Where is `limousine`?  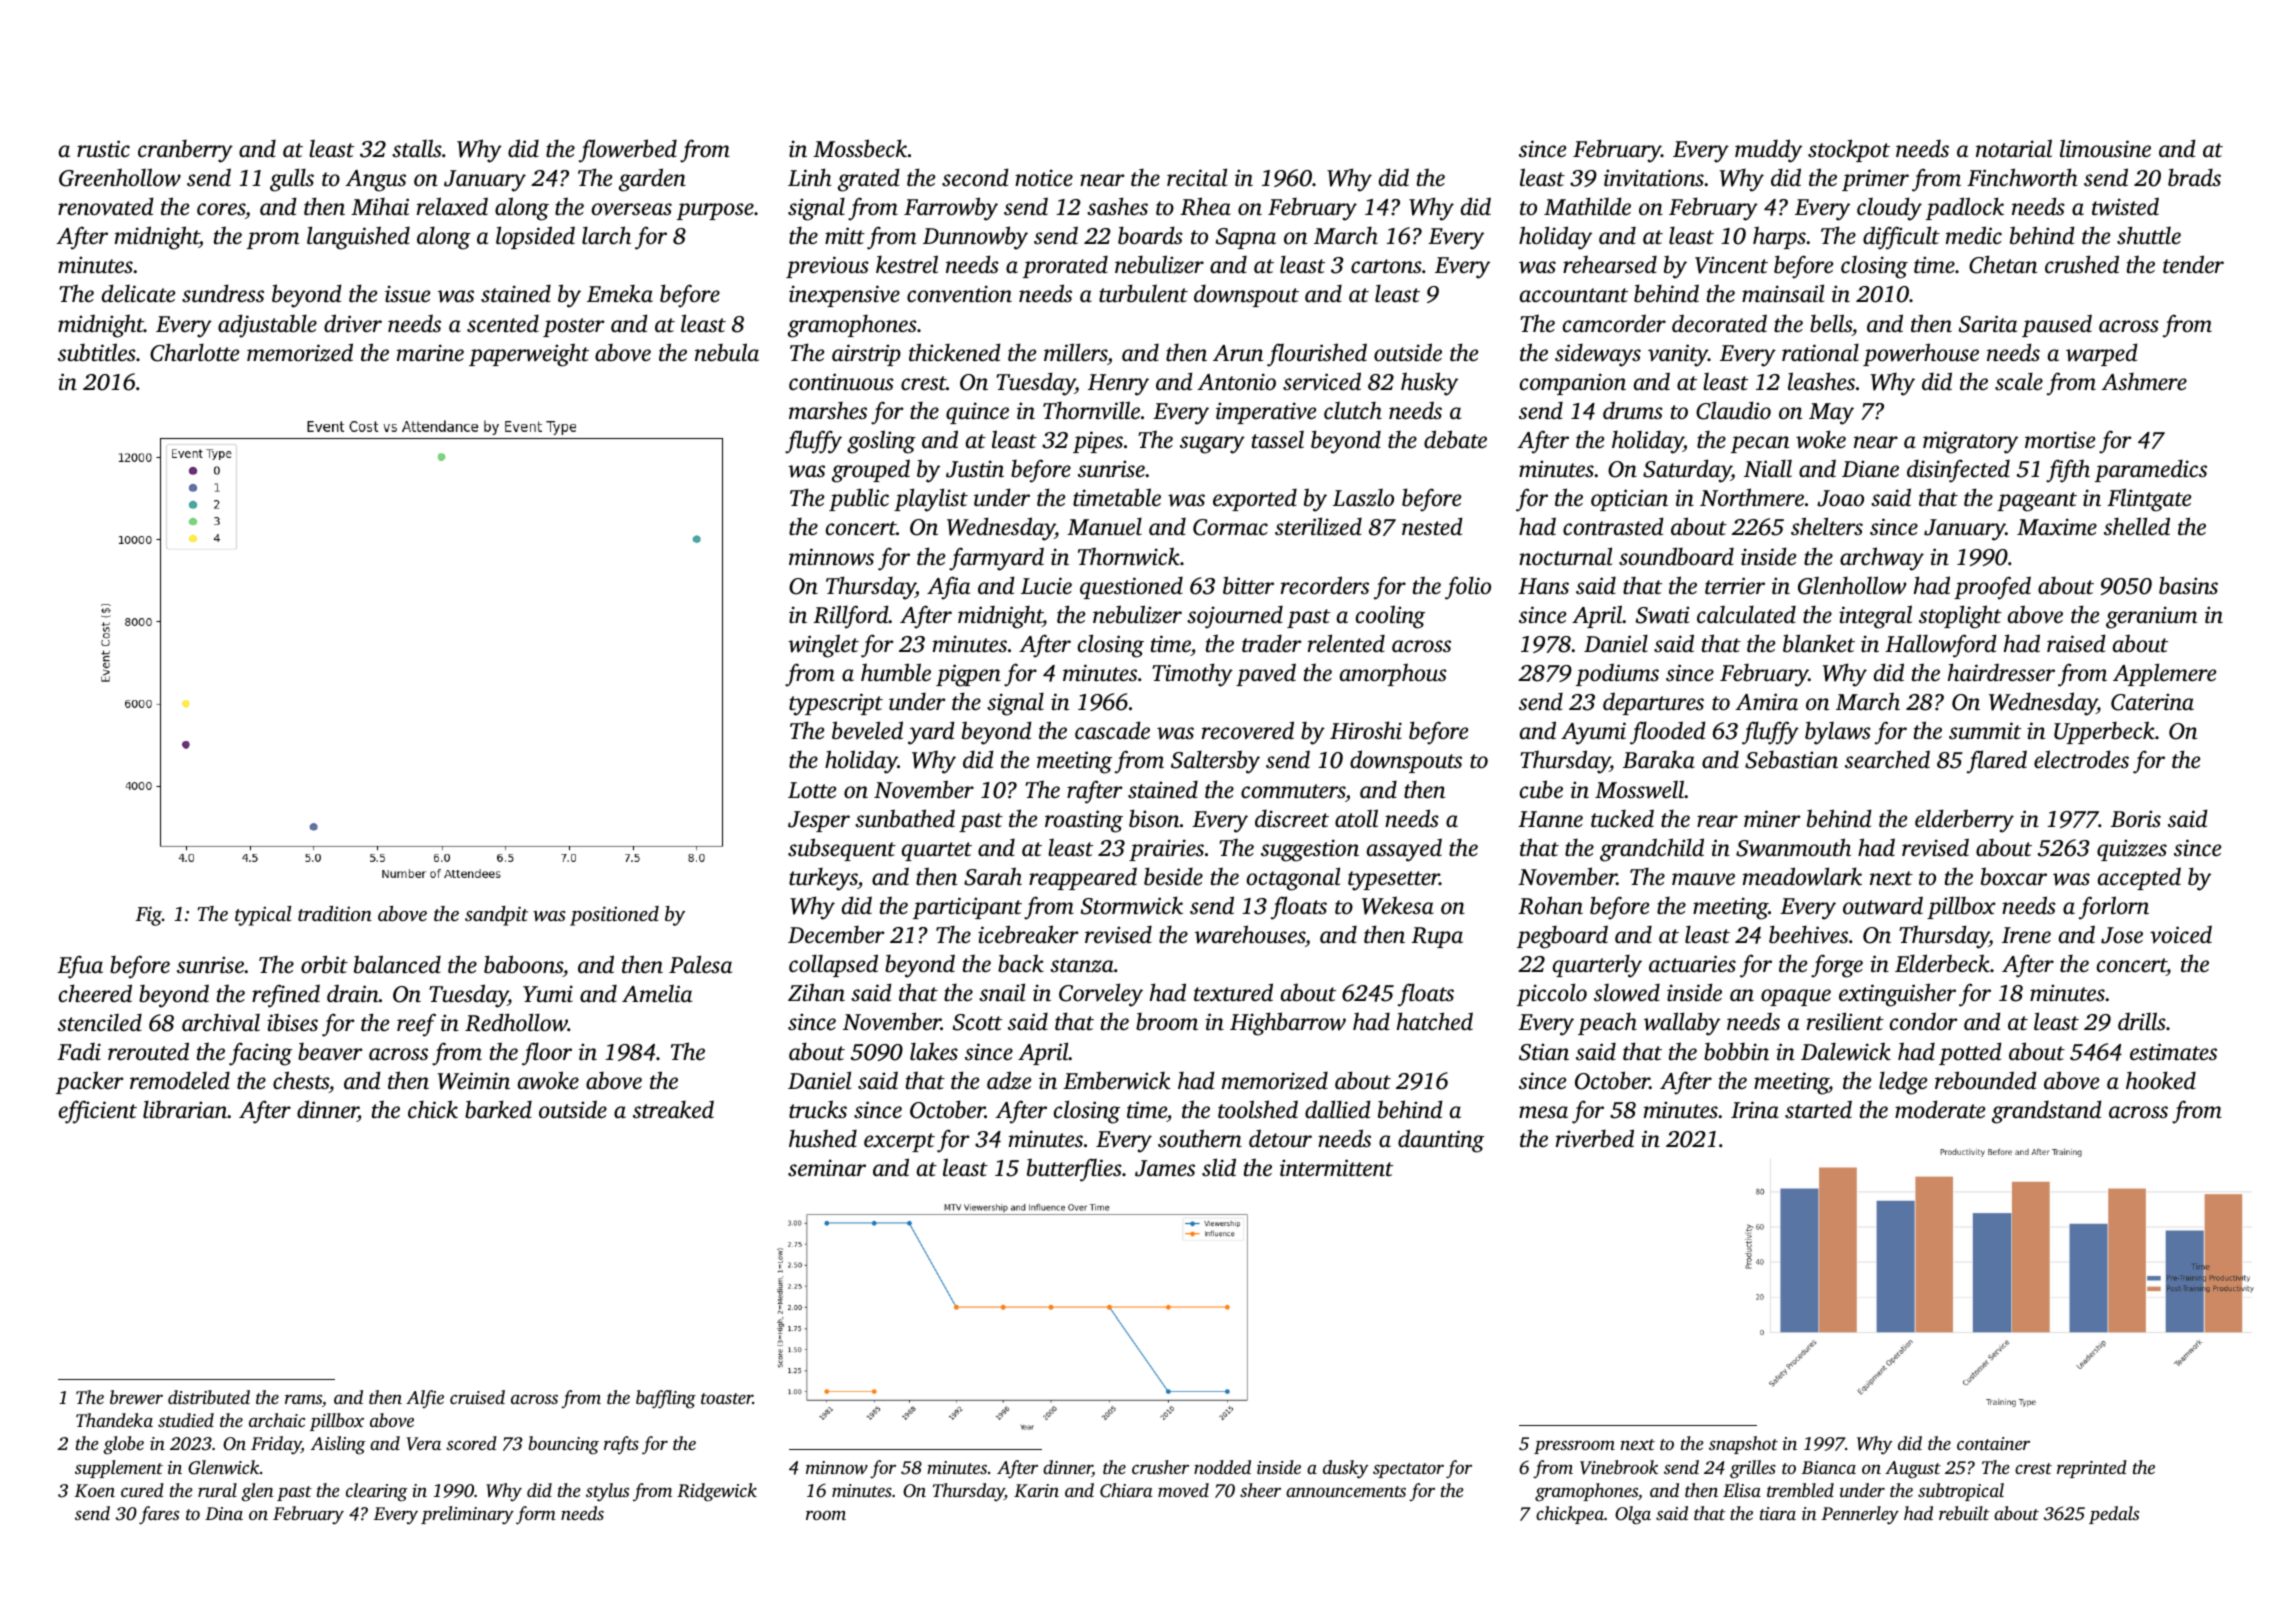
limousine is located at coordinates (2105, 148).
